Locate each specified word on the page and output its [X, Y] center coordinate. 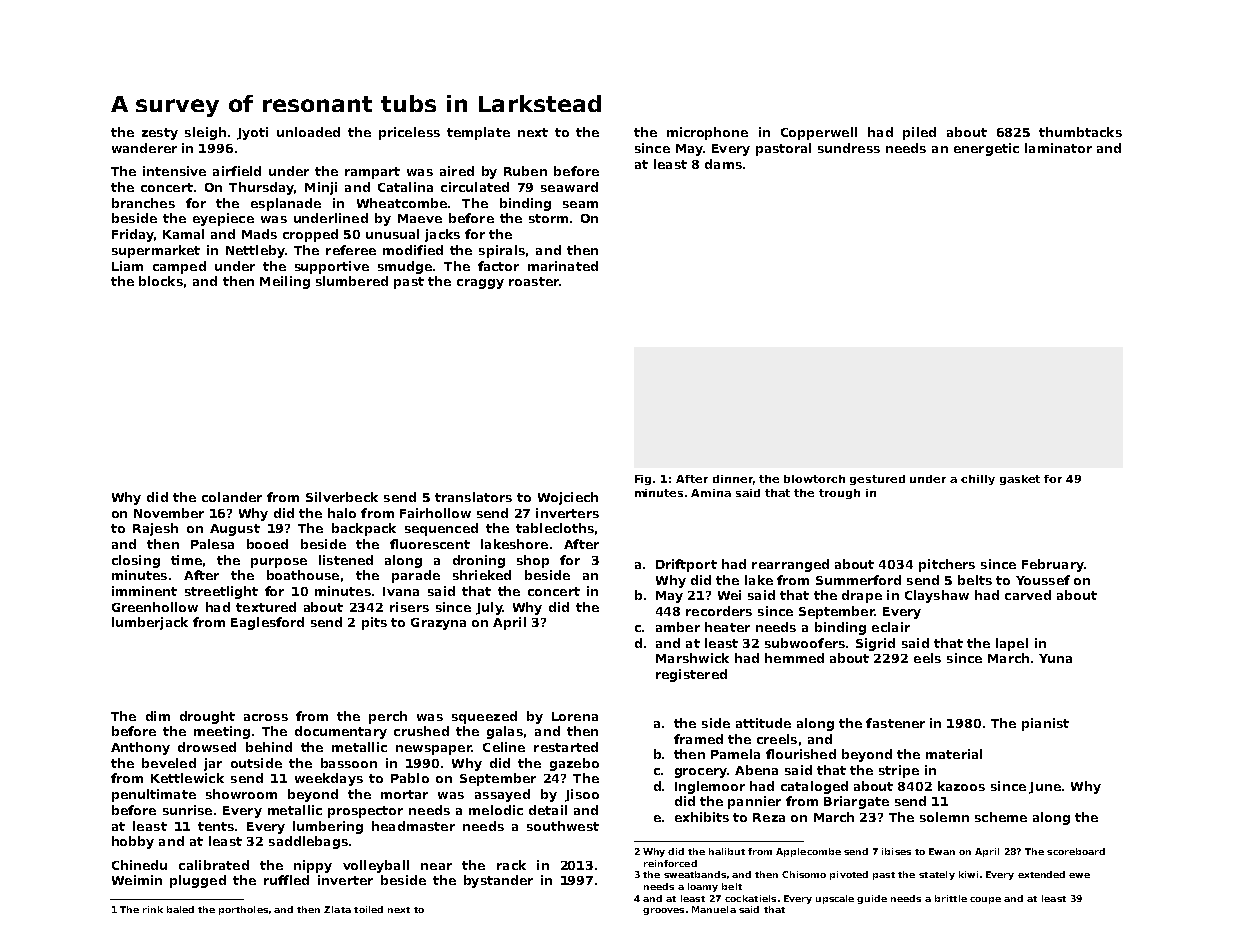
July [489, 608]
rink [153, 909]
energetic [986, 149]
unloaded [308, 132]
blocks [161, 281]
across [266, 717]
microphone [707, 133]
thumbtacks [1080, 132]
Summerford [858, 580]
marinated [563, 266]
